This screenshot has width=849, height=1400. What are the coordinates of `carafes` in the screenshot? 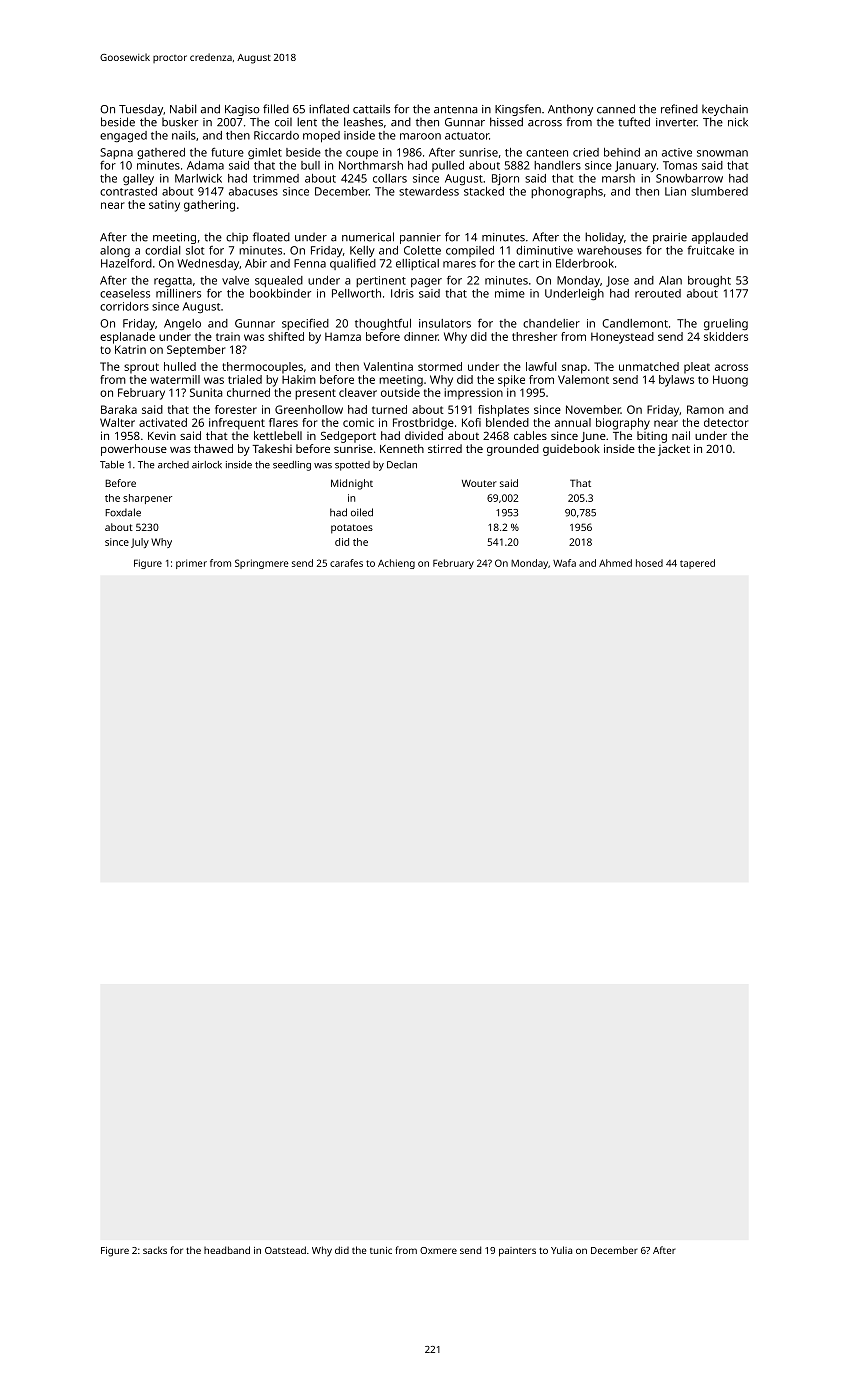 It's located at (346, 563).
